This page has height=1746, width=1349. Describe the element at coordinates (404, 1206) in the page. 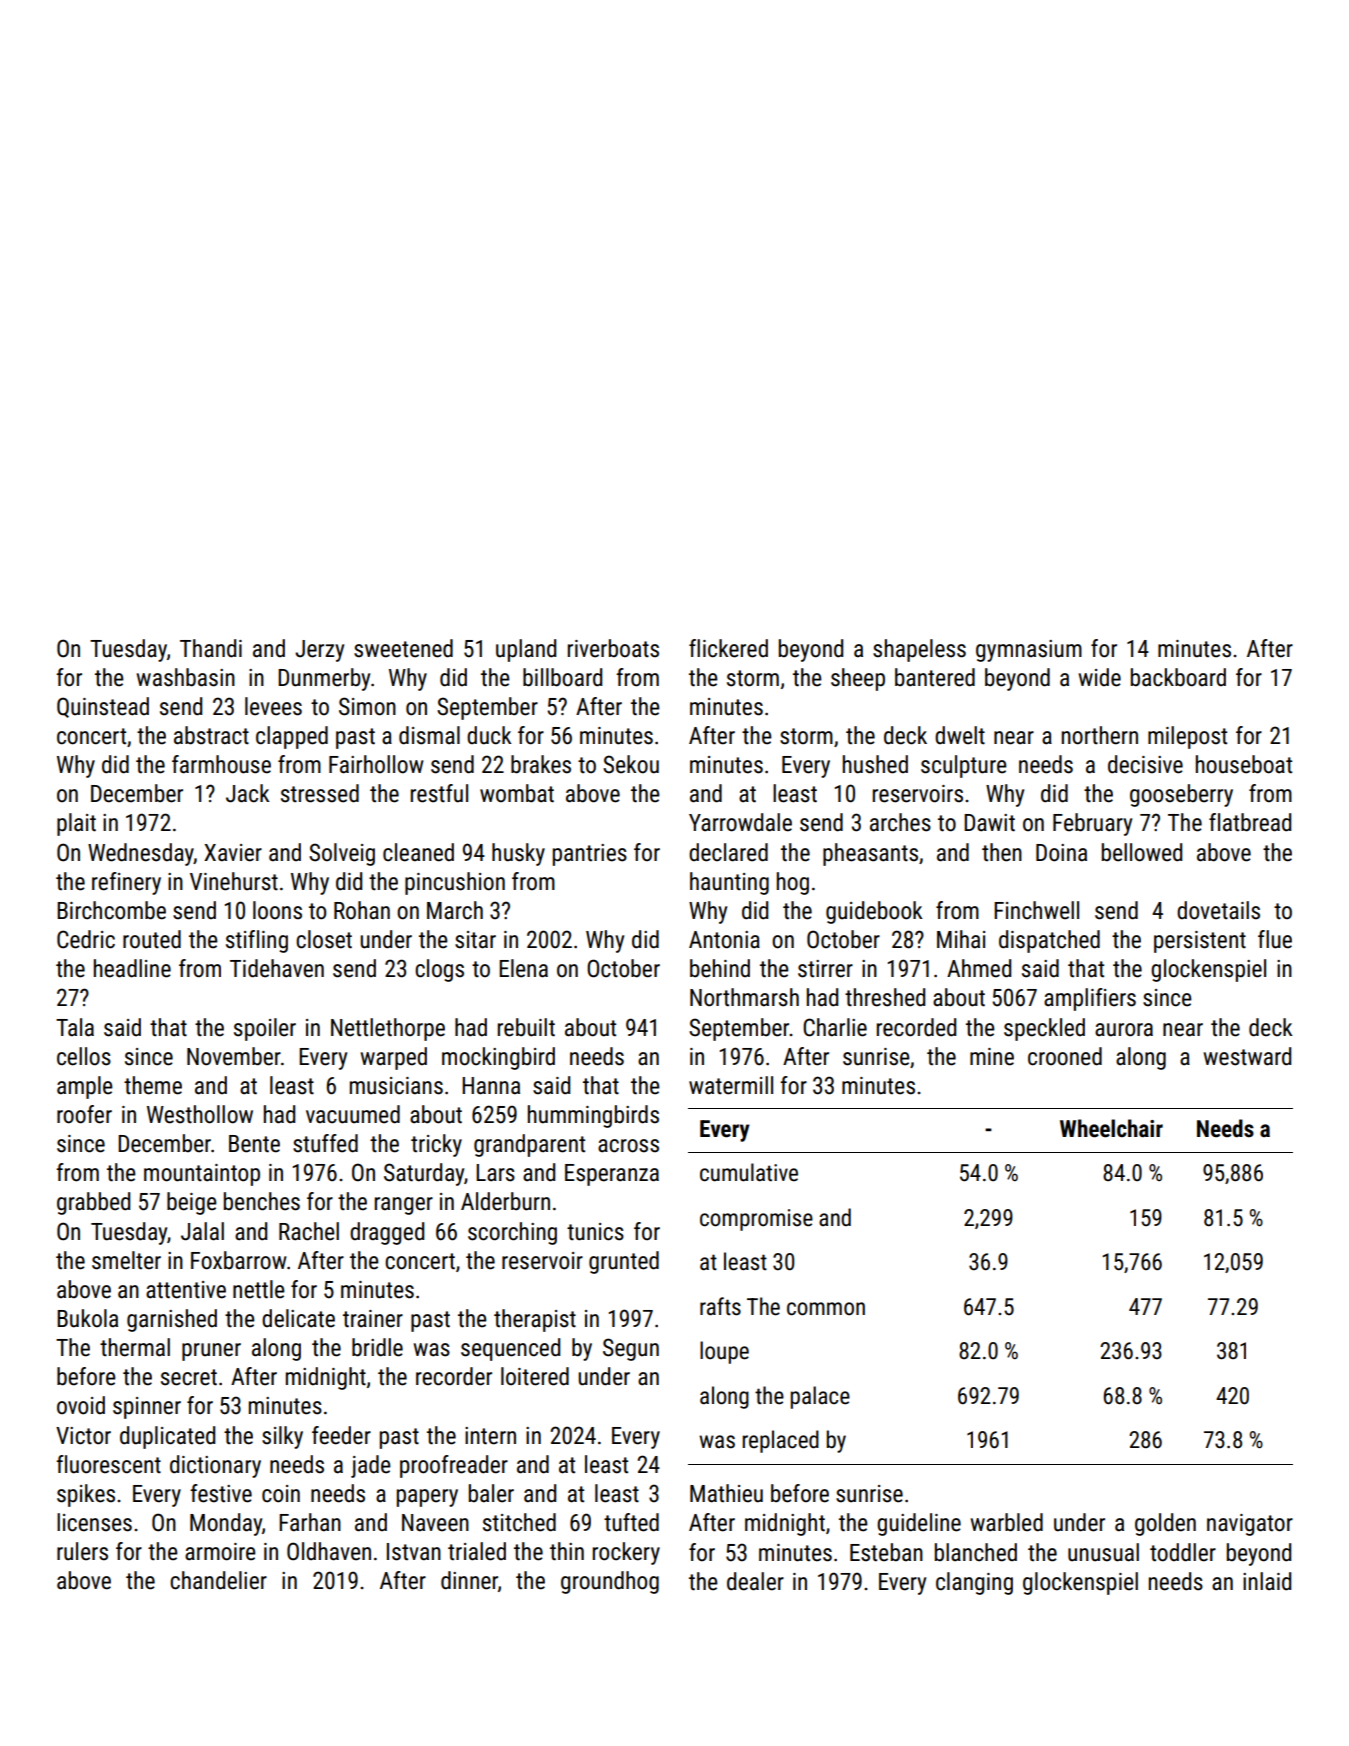

I see `ranger` at that location.
